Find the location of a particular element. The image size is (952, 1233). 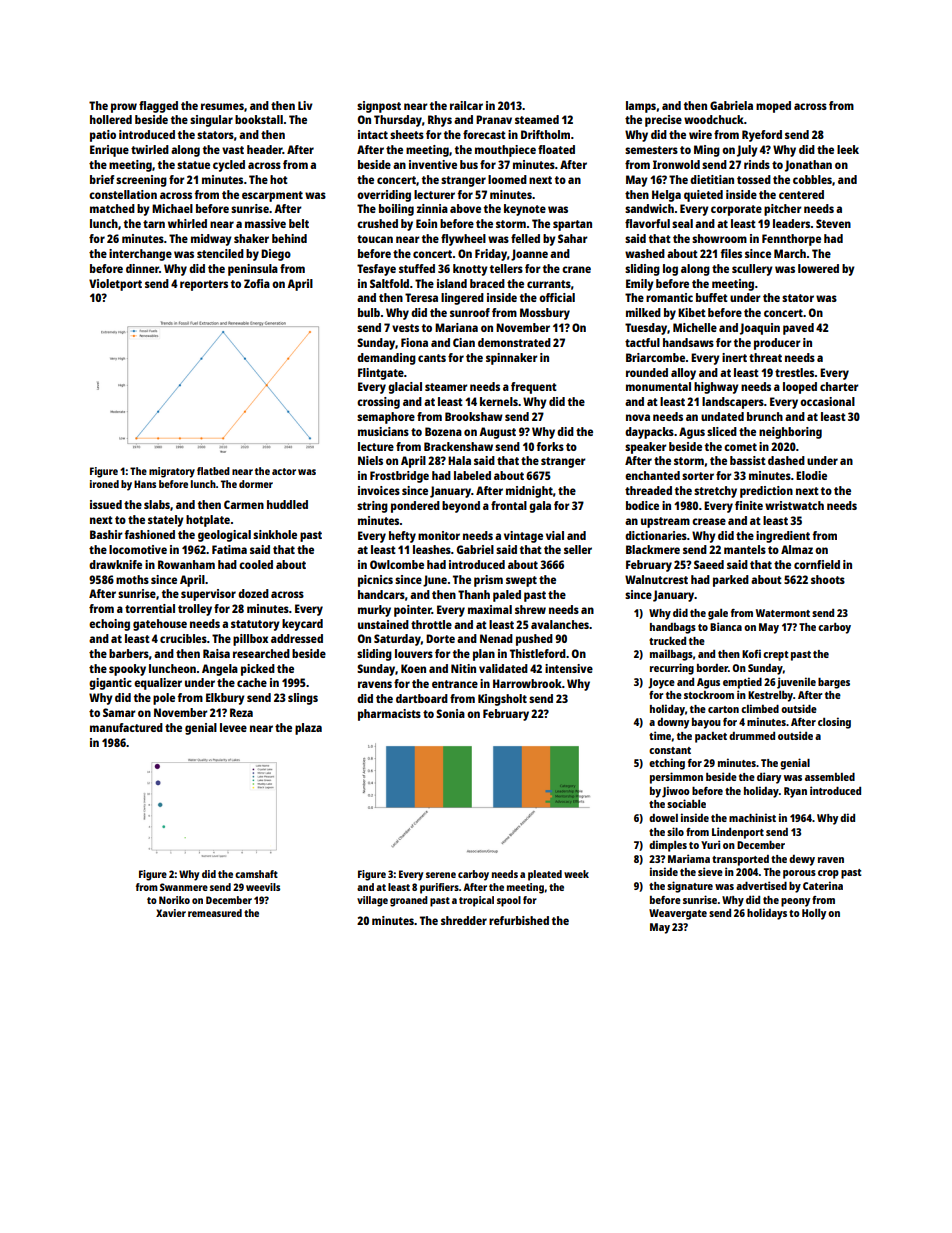

avalanches is located at coordinates (560, 624).
